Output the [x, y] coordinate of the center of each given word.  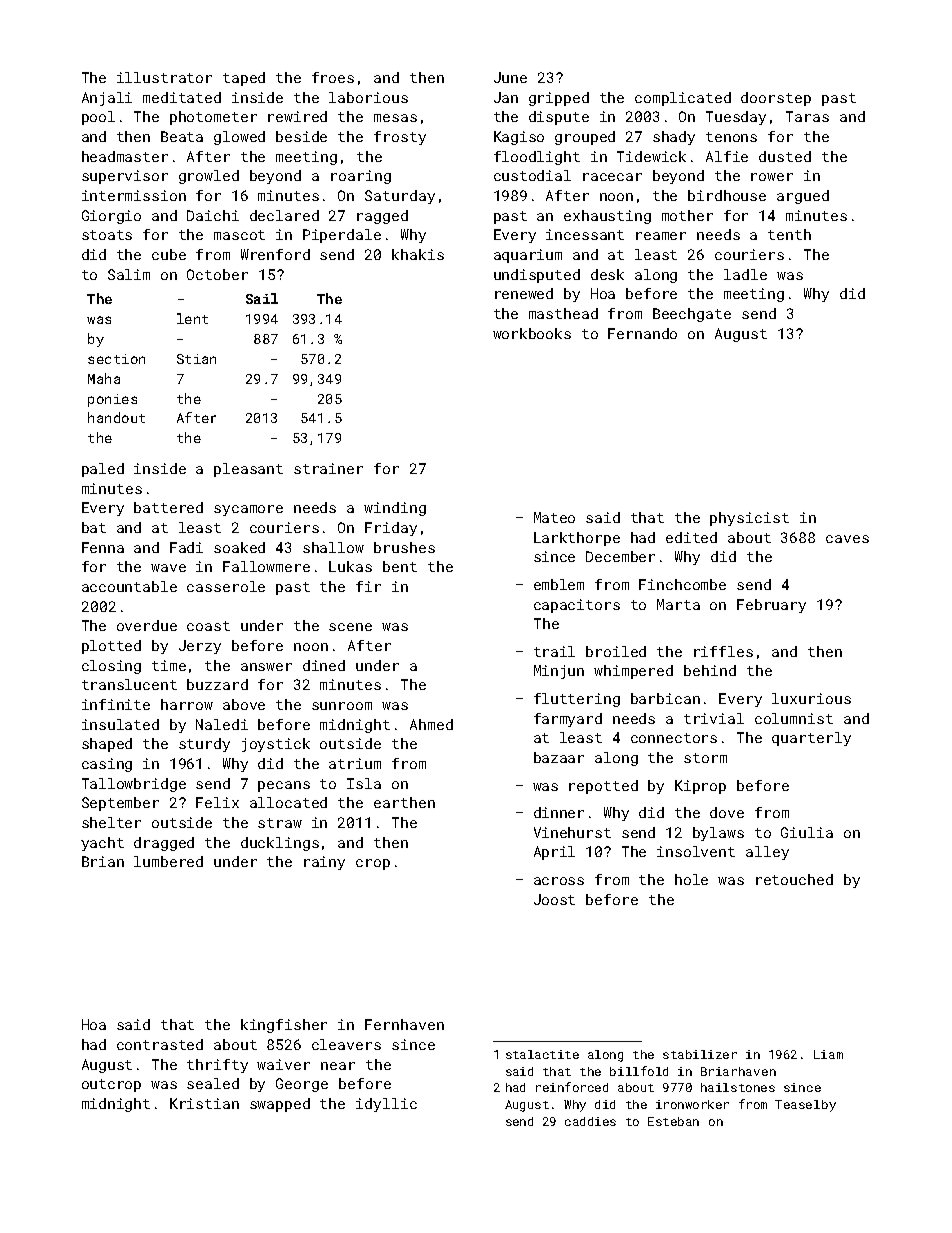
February [771, 606]
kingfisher [284, 1026]
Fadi [186, 547]
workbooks [532, 333]
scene [350, 627]
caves [847, 539]
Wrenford [275, 254]
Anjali [107, 99]
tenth [789, 234]
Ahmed [431, 724]
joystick [276, 745]
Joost [554, 899]
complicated [683, 99]
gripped [559, 99]
